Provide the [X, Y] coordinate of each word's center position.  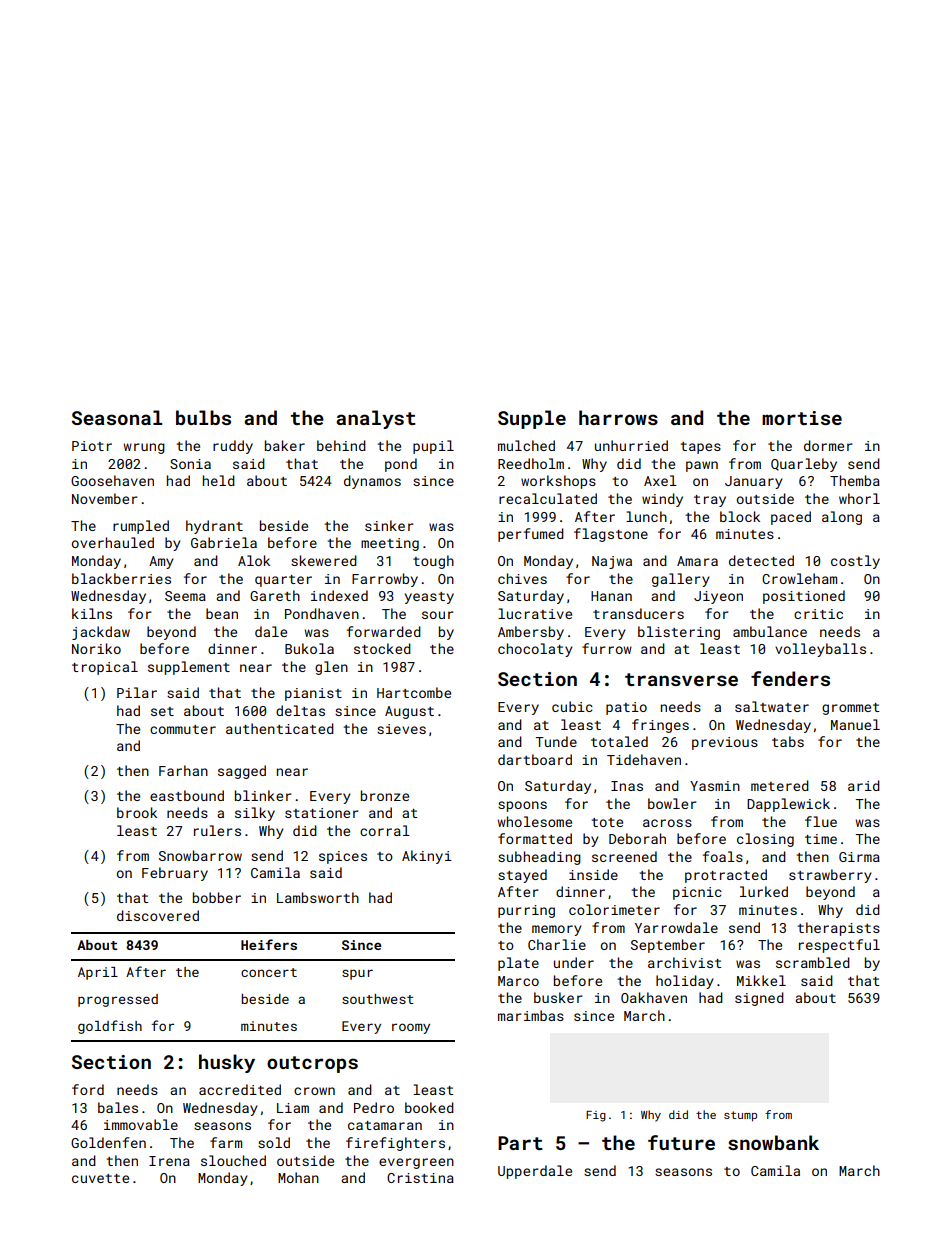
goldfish [110, 1027]
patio [626, 708]
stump [740, 1116]
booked [429, 1107]
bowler [672, 803]
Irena [169, 1161]
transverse [681, 679]
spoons [522, 806]
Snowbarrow [200, 855]
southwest [378, 999]
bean [222, 613]
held [219, 480]
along [842, 518]
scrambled [813, 962]
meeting [390, 544]
